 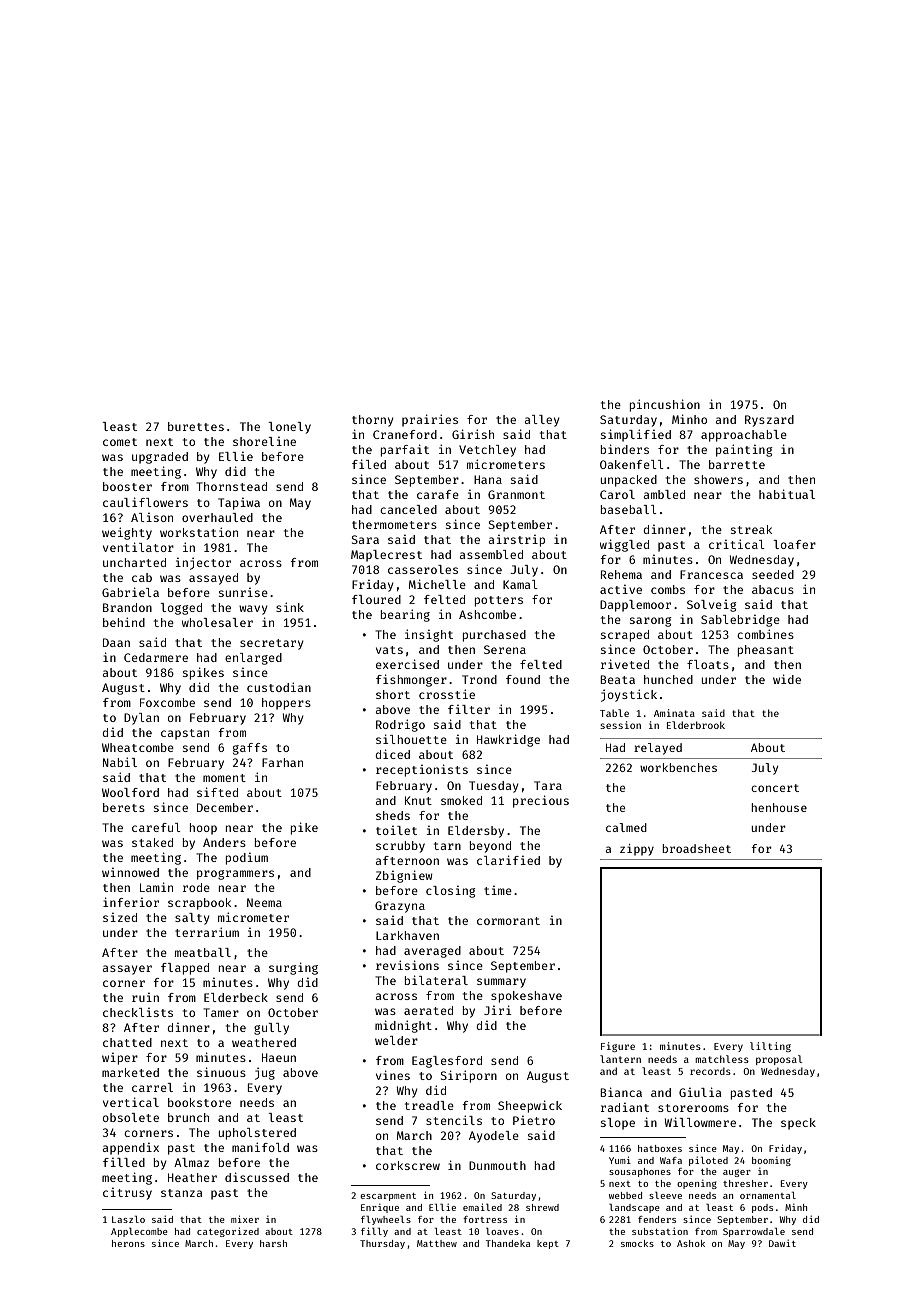 I want to click on upholstered, so click(x=257, y=1134).
